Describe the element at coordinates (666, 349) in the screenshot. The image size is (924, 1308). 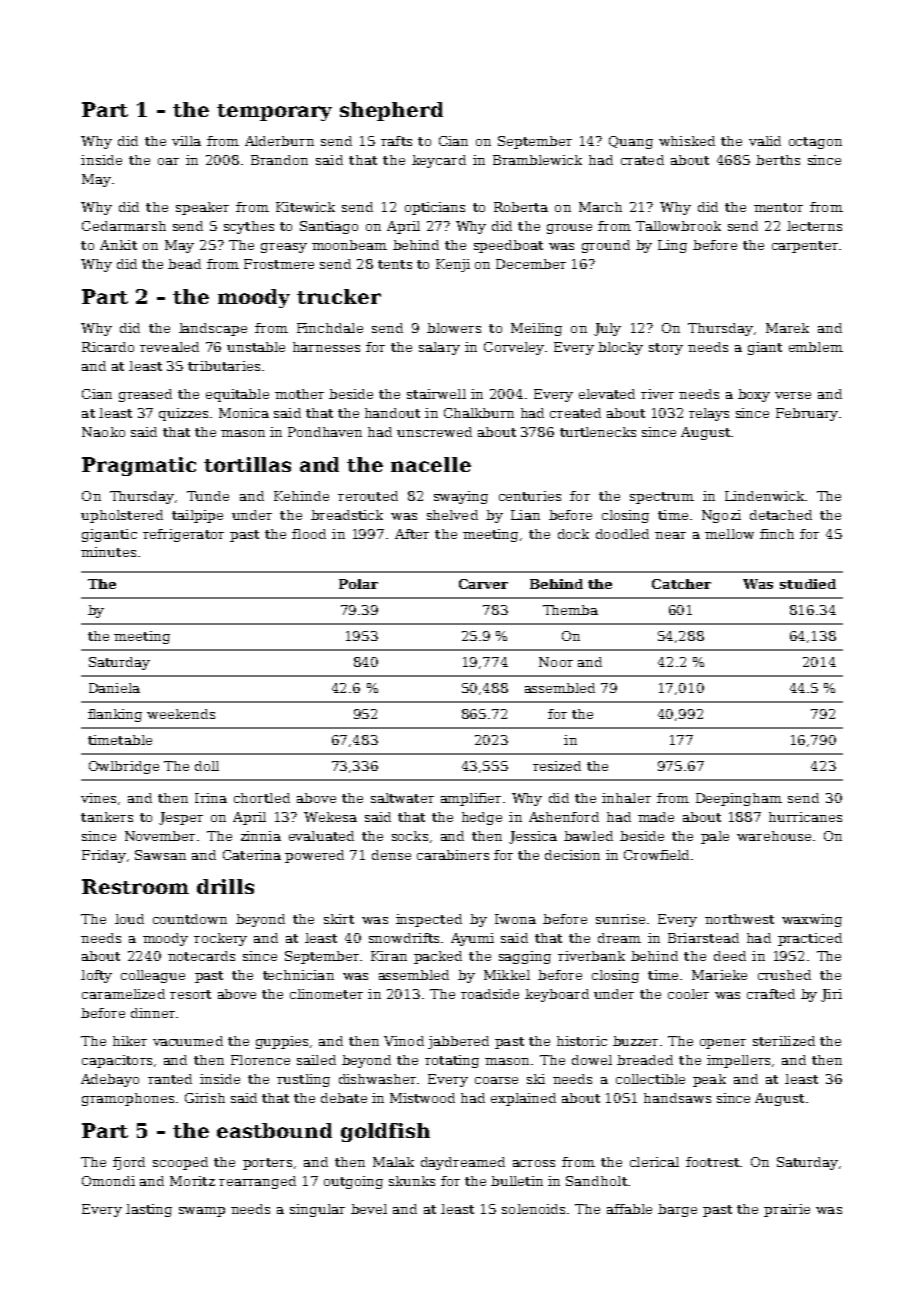
I see `story` at that location.
